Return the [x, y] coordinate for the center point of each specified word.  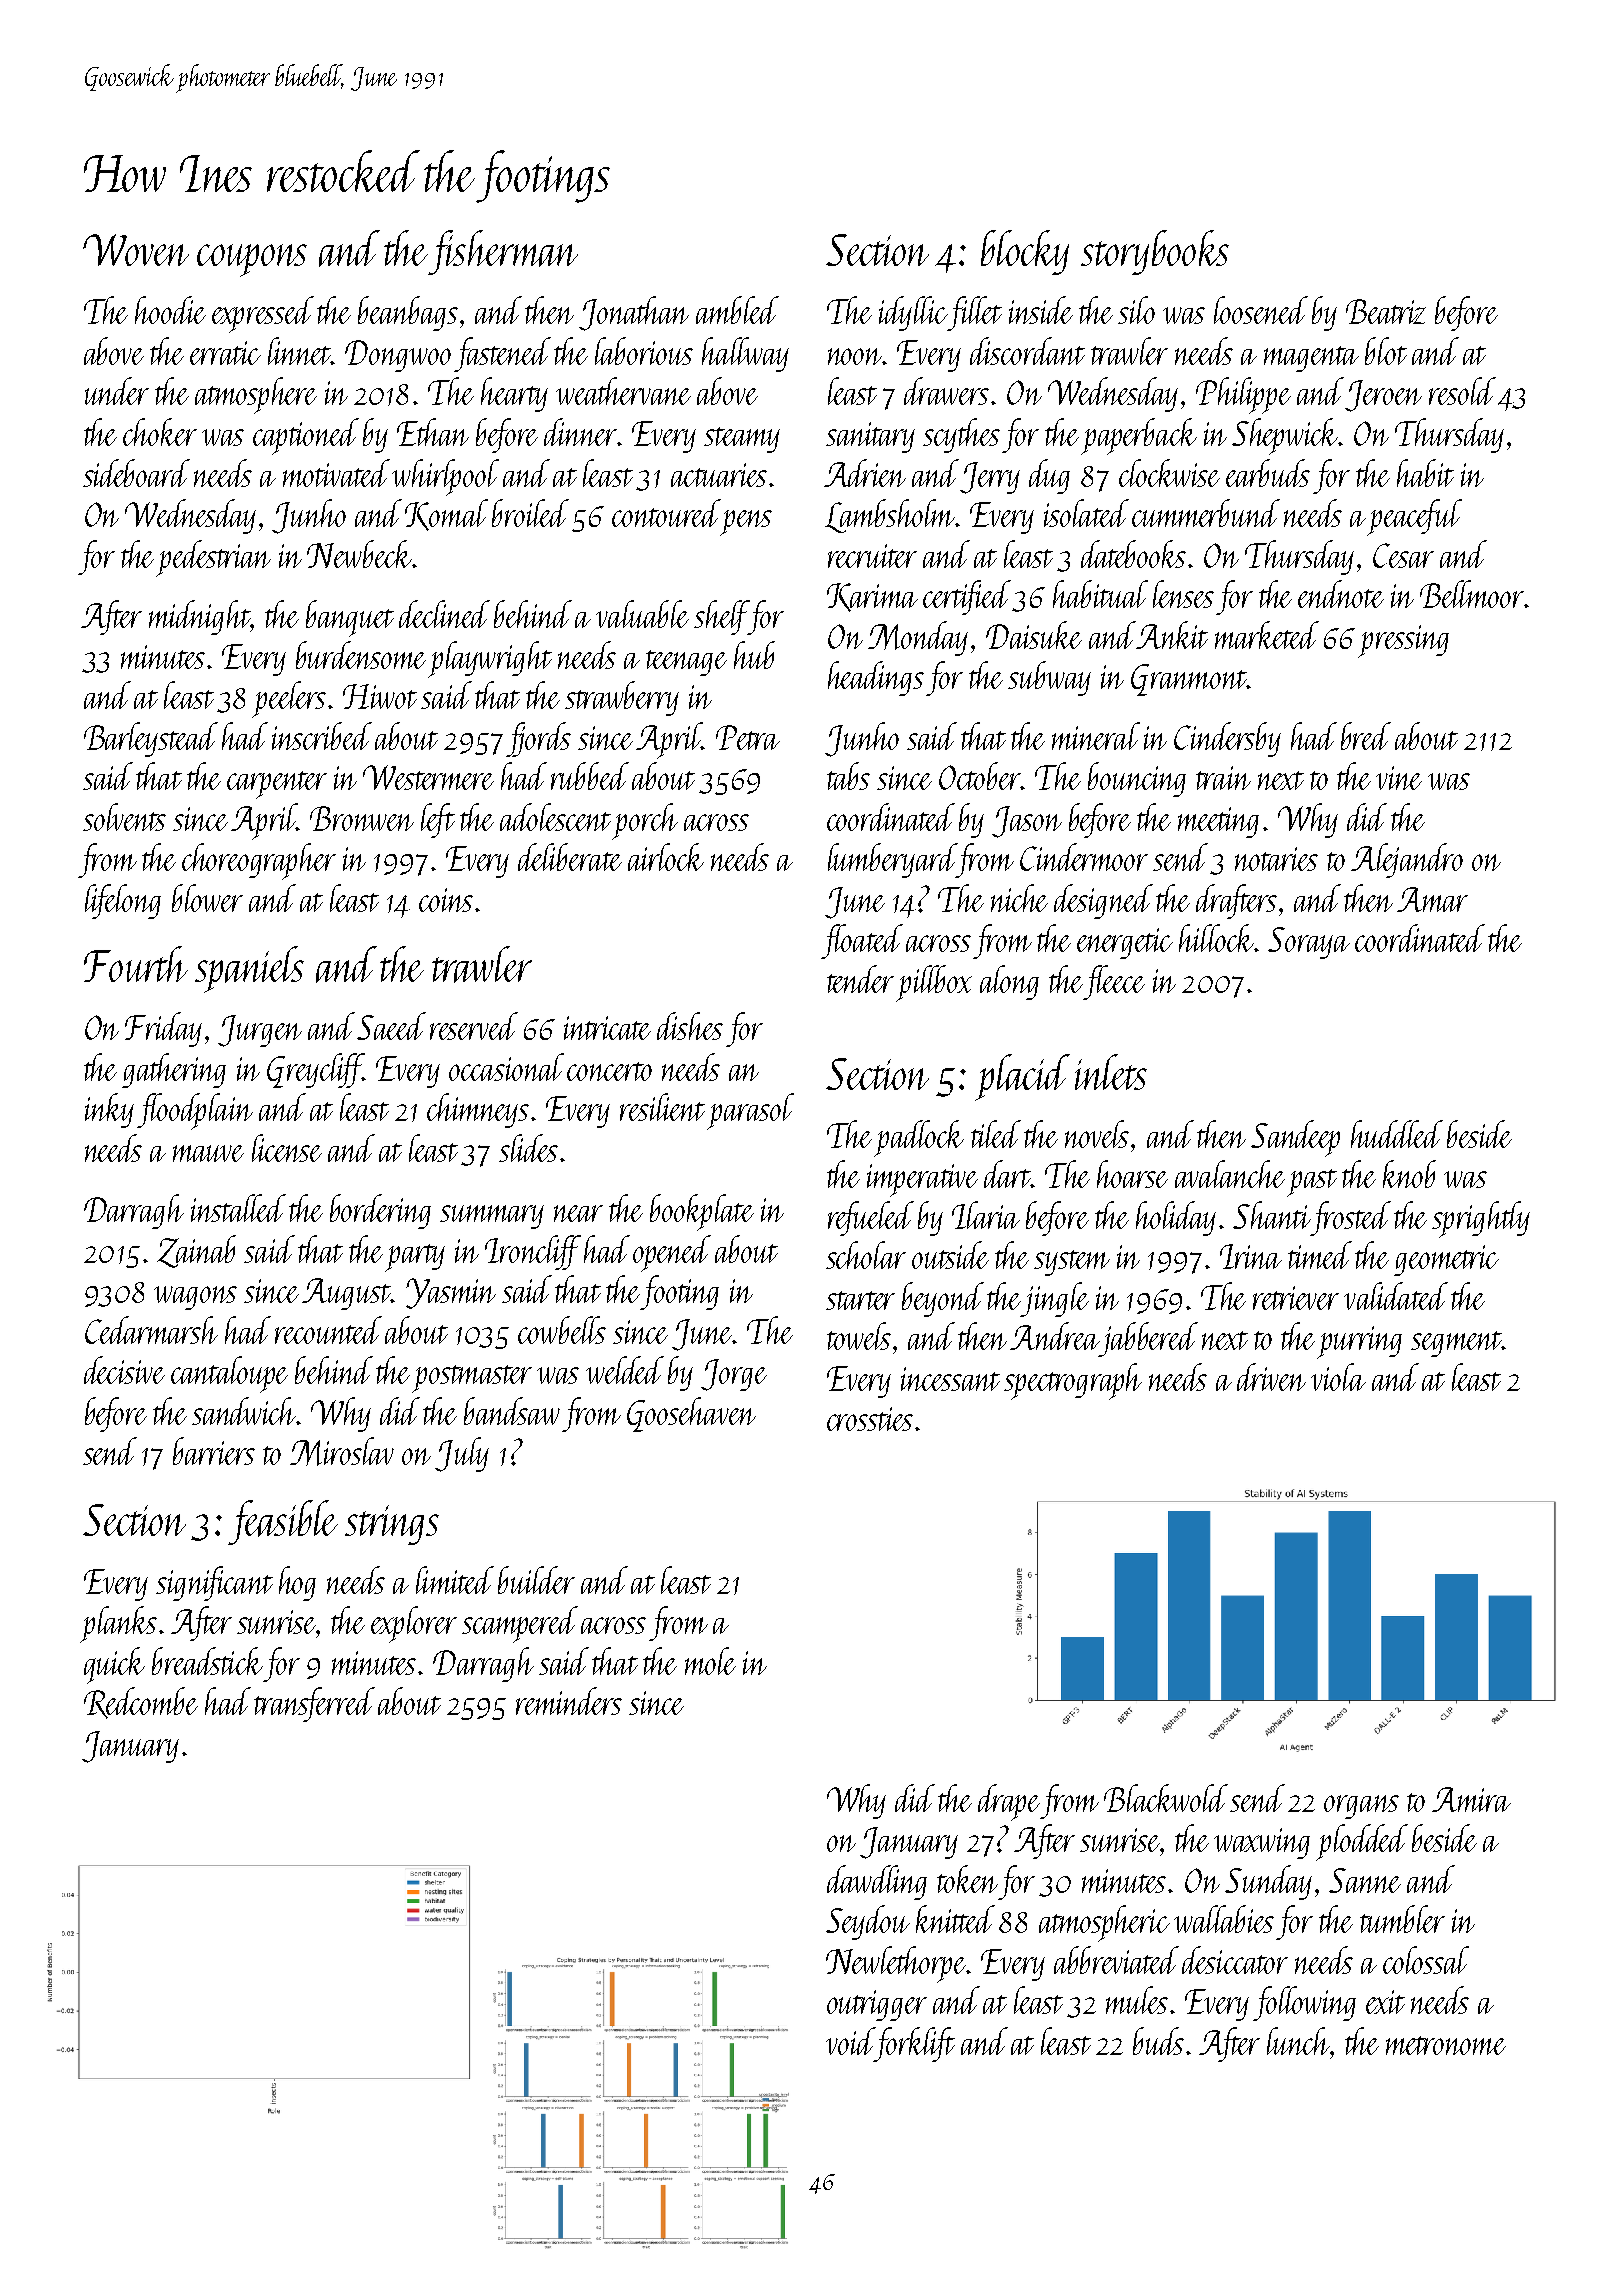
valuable [642, 614]
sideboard [136, 473]
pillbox [934, 983]
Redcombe [141, 1703]
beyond [943, 1299]
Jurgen [260, 1031]
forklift [915, 2044]
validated [1396, 1296]
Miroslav [342, 1451]
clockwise [1169, 473]
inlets [1111, 1072]
